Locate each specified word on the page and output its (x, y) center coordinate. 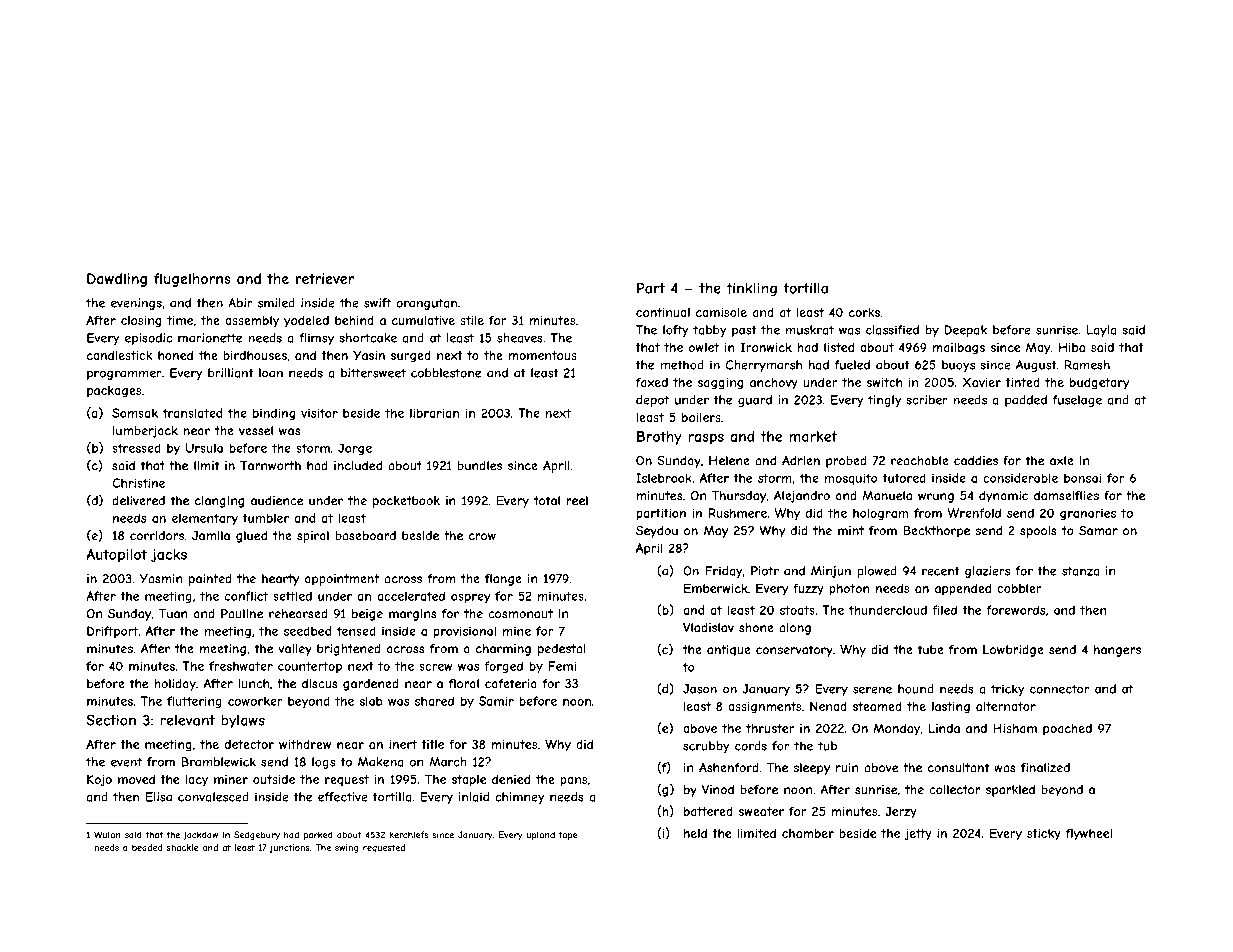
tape (568, 836)
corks (864, 312)
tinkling (752, 289)
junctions (290, 848)
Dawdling (117, 280)
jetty (918, 834)
